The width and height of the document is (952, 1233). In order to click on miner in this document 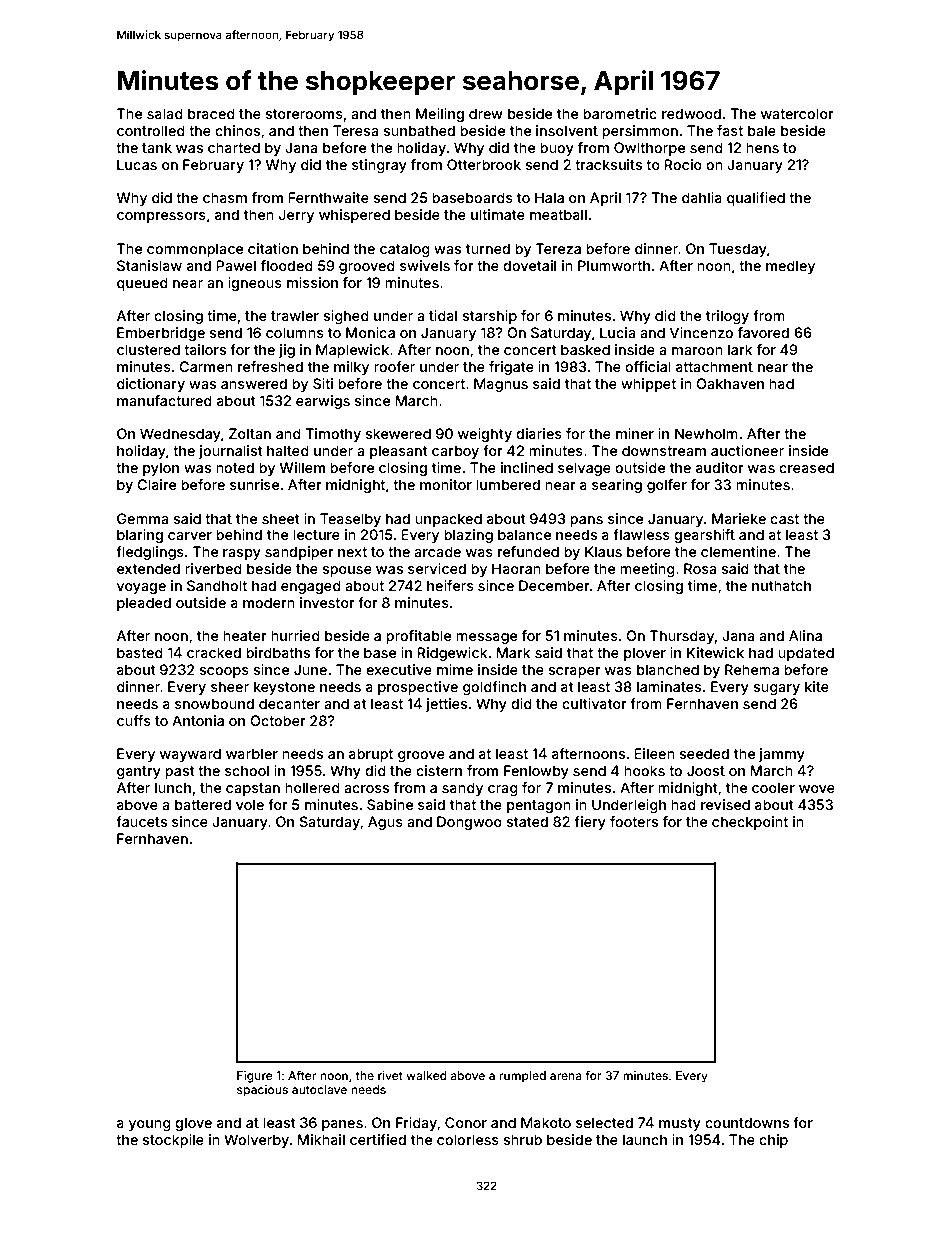, I will do `click(635, 433)`.
